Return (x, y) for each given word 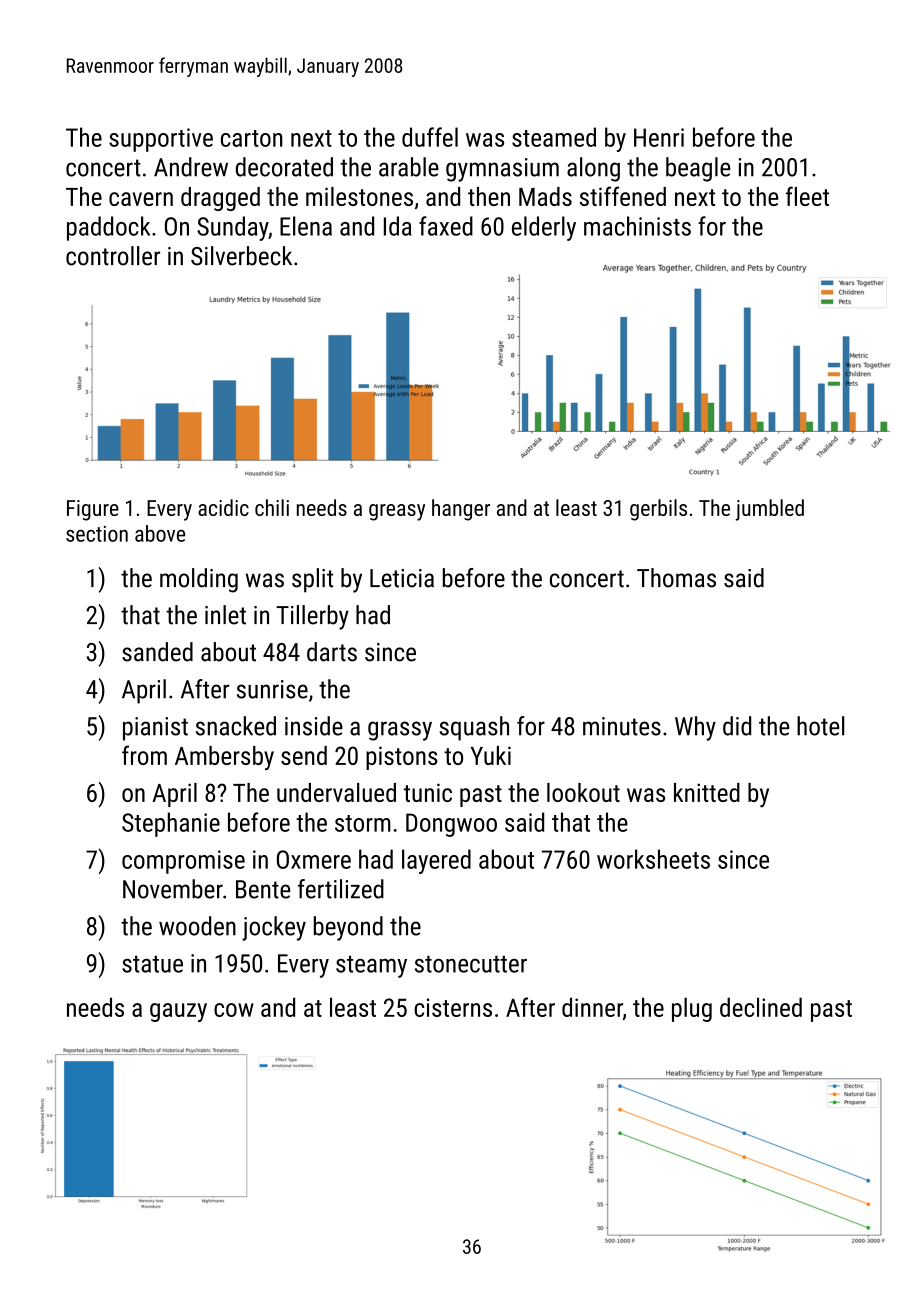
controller (113, 256)
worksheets (653, 859)
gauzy (178, 1012)
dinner (592, 1008)
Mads (545, 196)
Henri (659, 137)
